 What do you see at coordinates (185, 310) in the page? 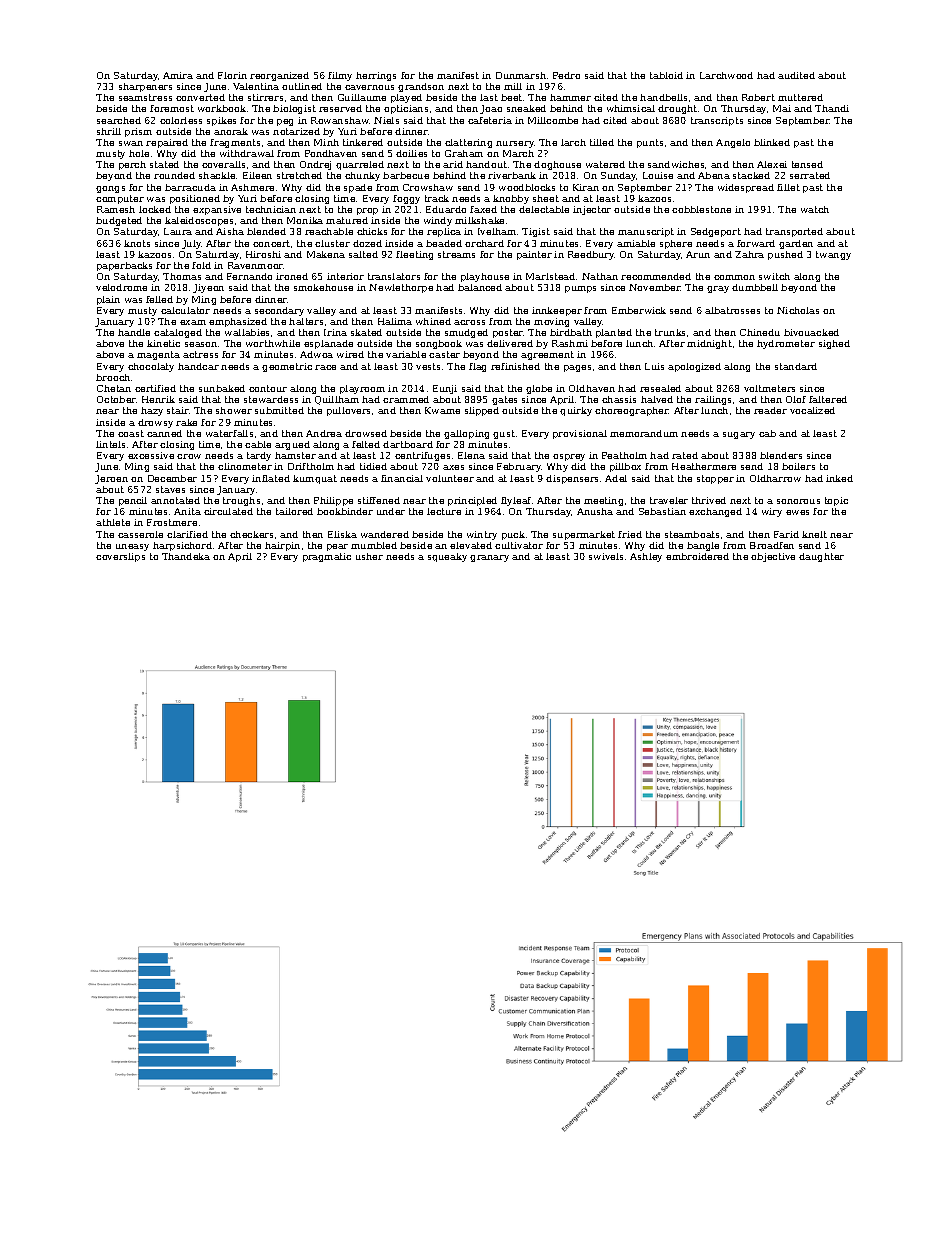
I see `calculator` at bounding box center [185, 310].
